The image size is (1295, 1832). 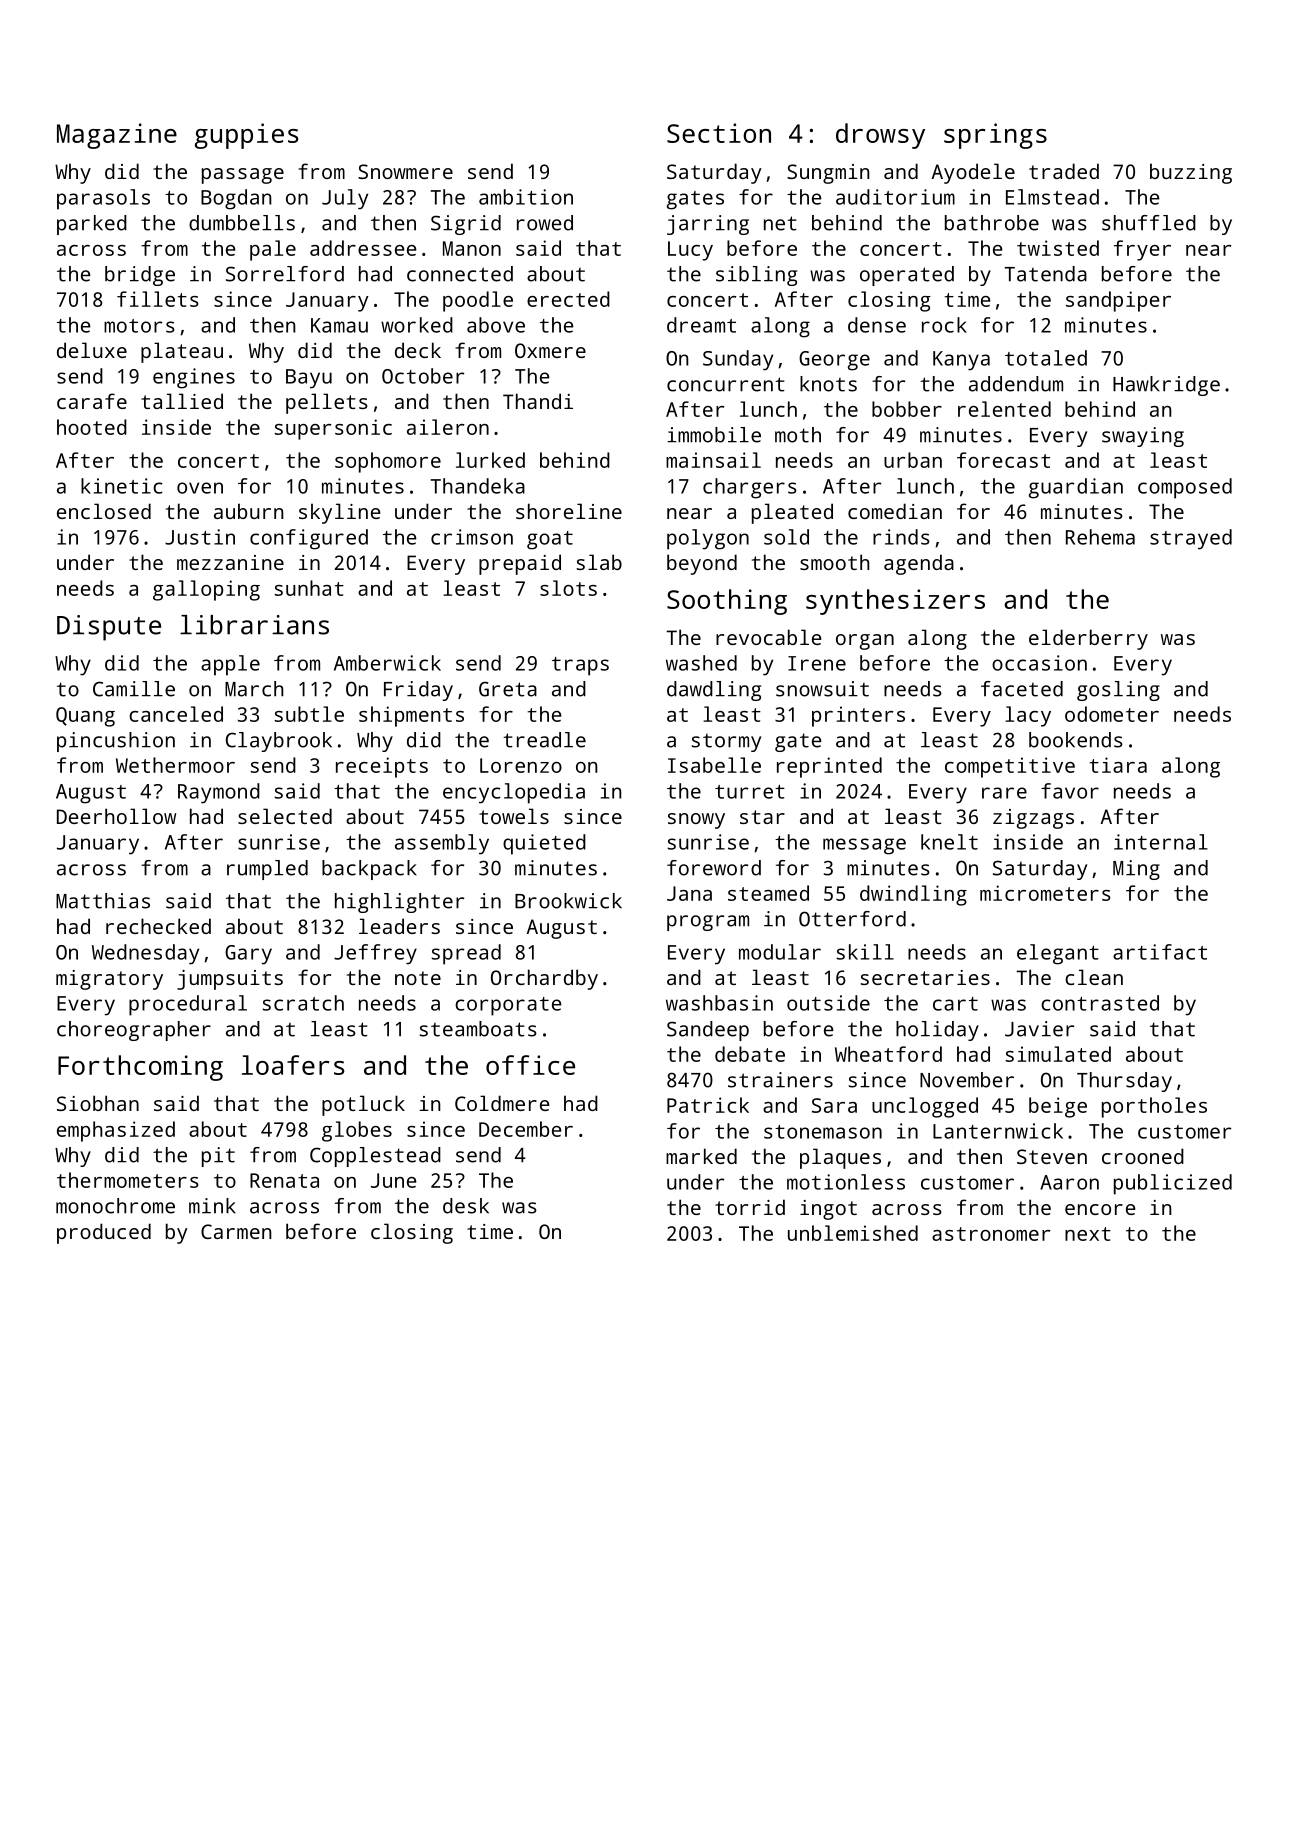 I want to click on steamboats, so click(x=478, y=1029).
